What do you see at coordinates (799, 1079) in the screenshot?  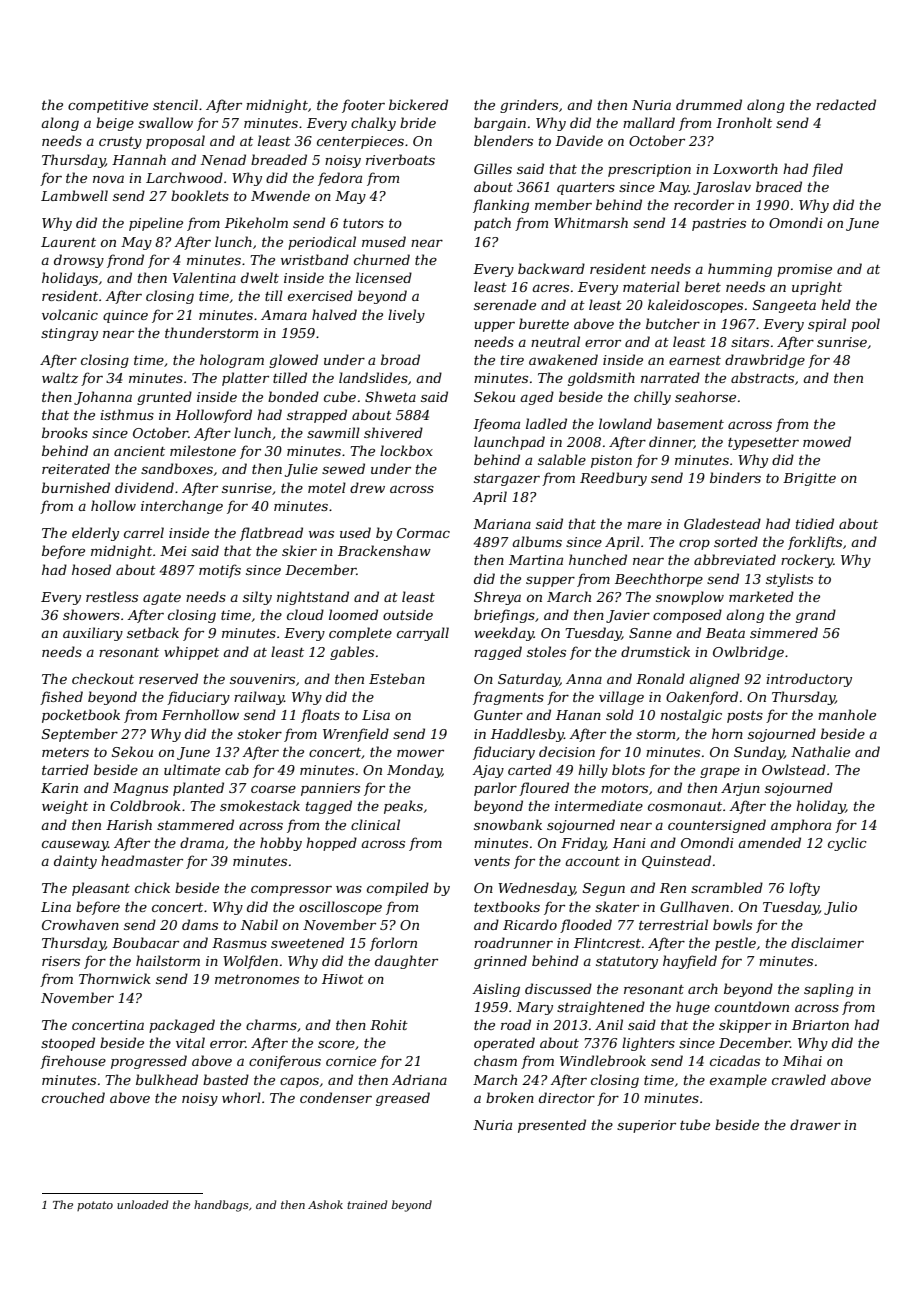 I see `crawled` at bounding box center [799, 1079].
